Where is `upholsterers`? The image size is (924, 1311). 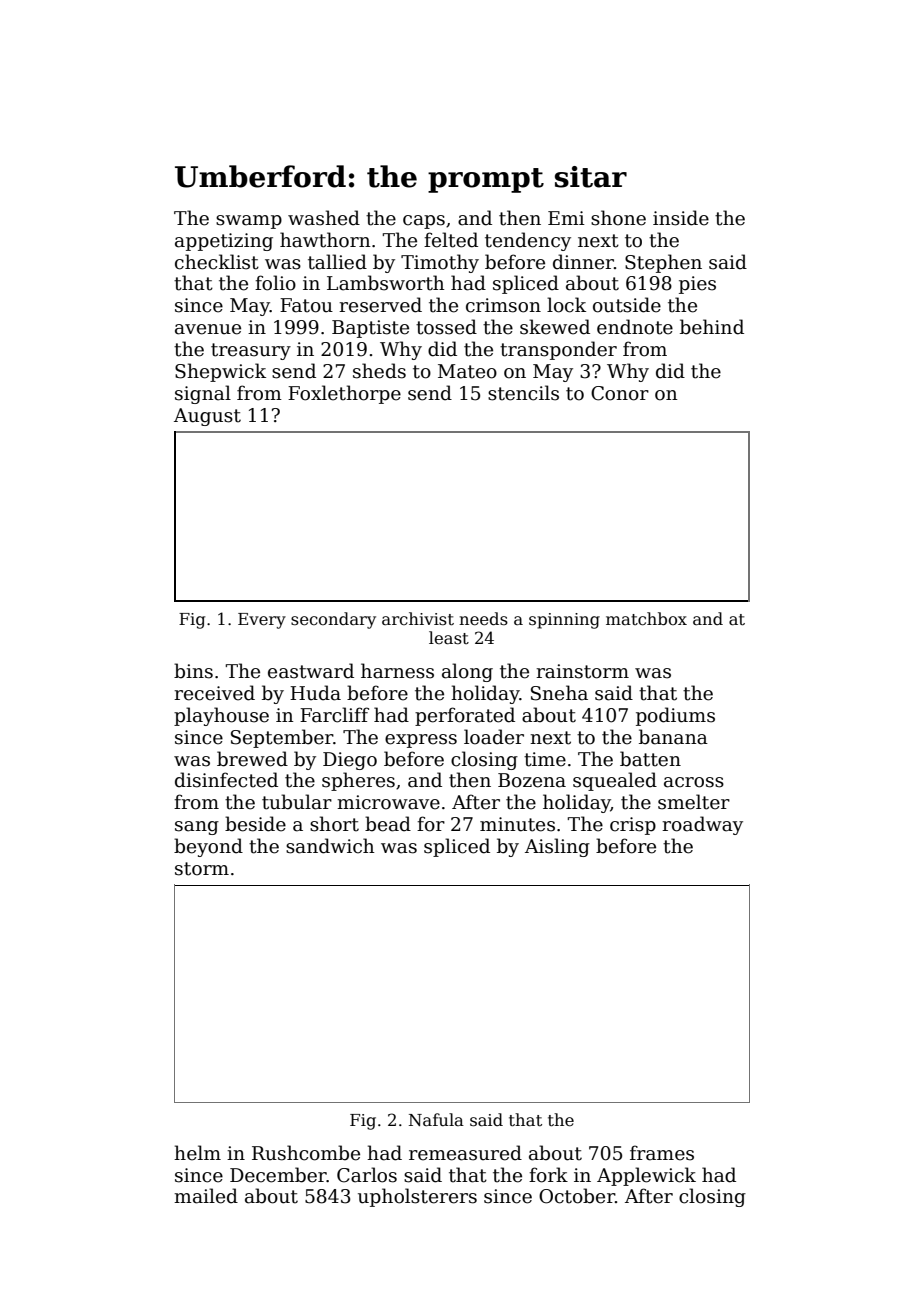
upholsterers is located at coordinates (417, 1197).
